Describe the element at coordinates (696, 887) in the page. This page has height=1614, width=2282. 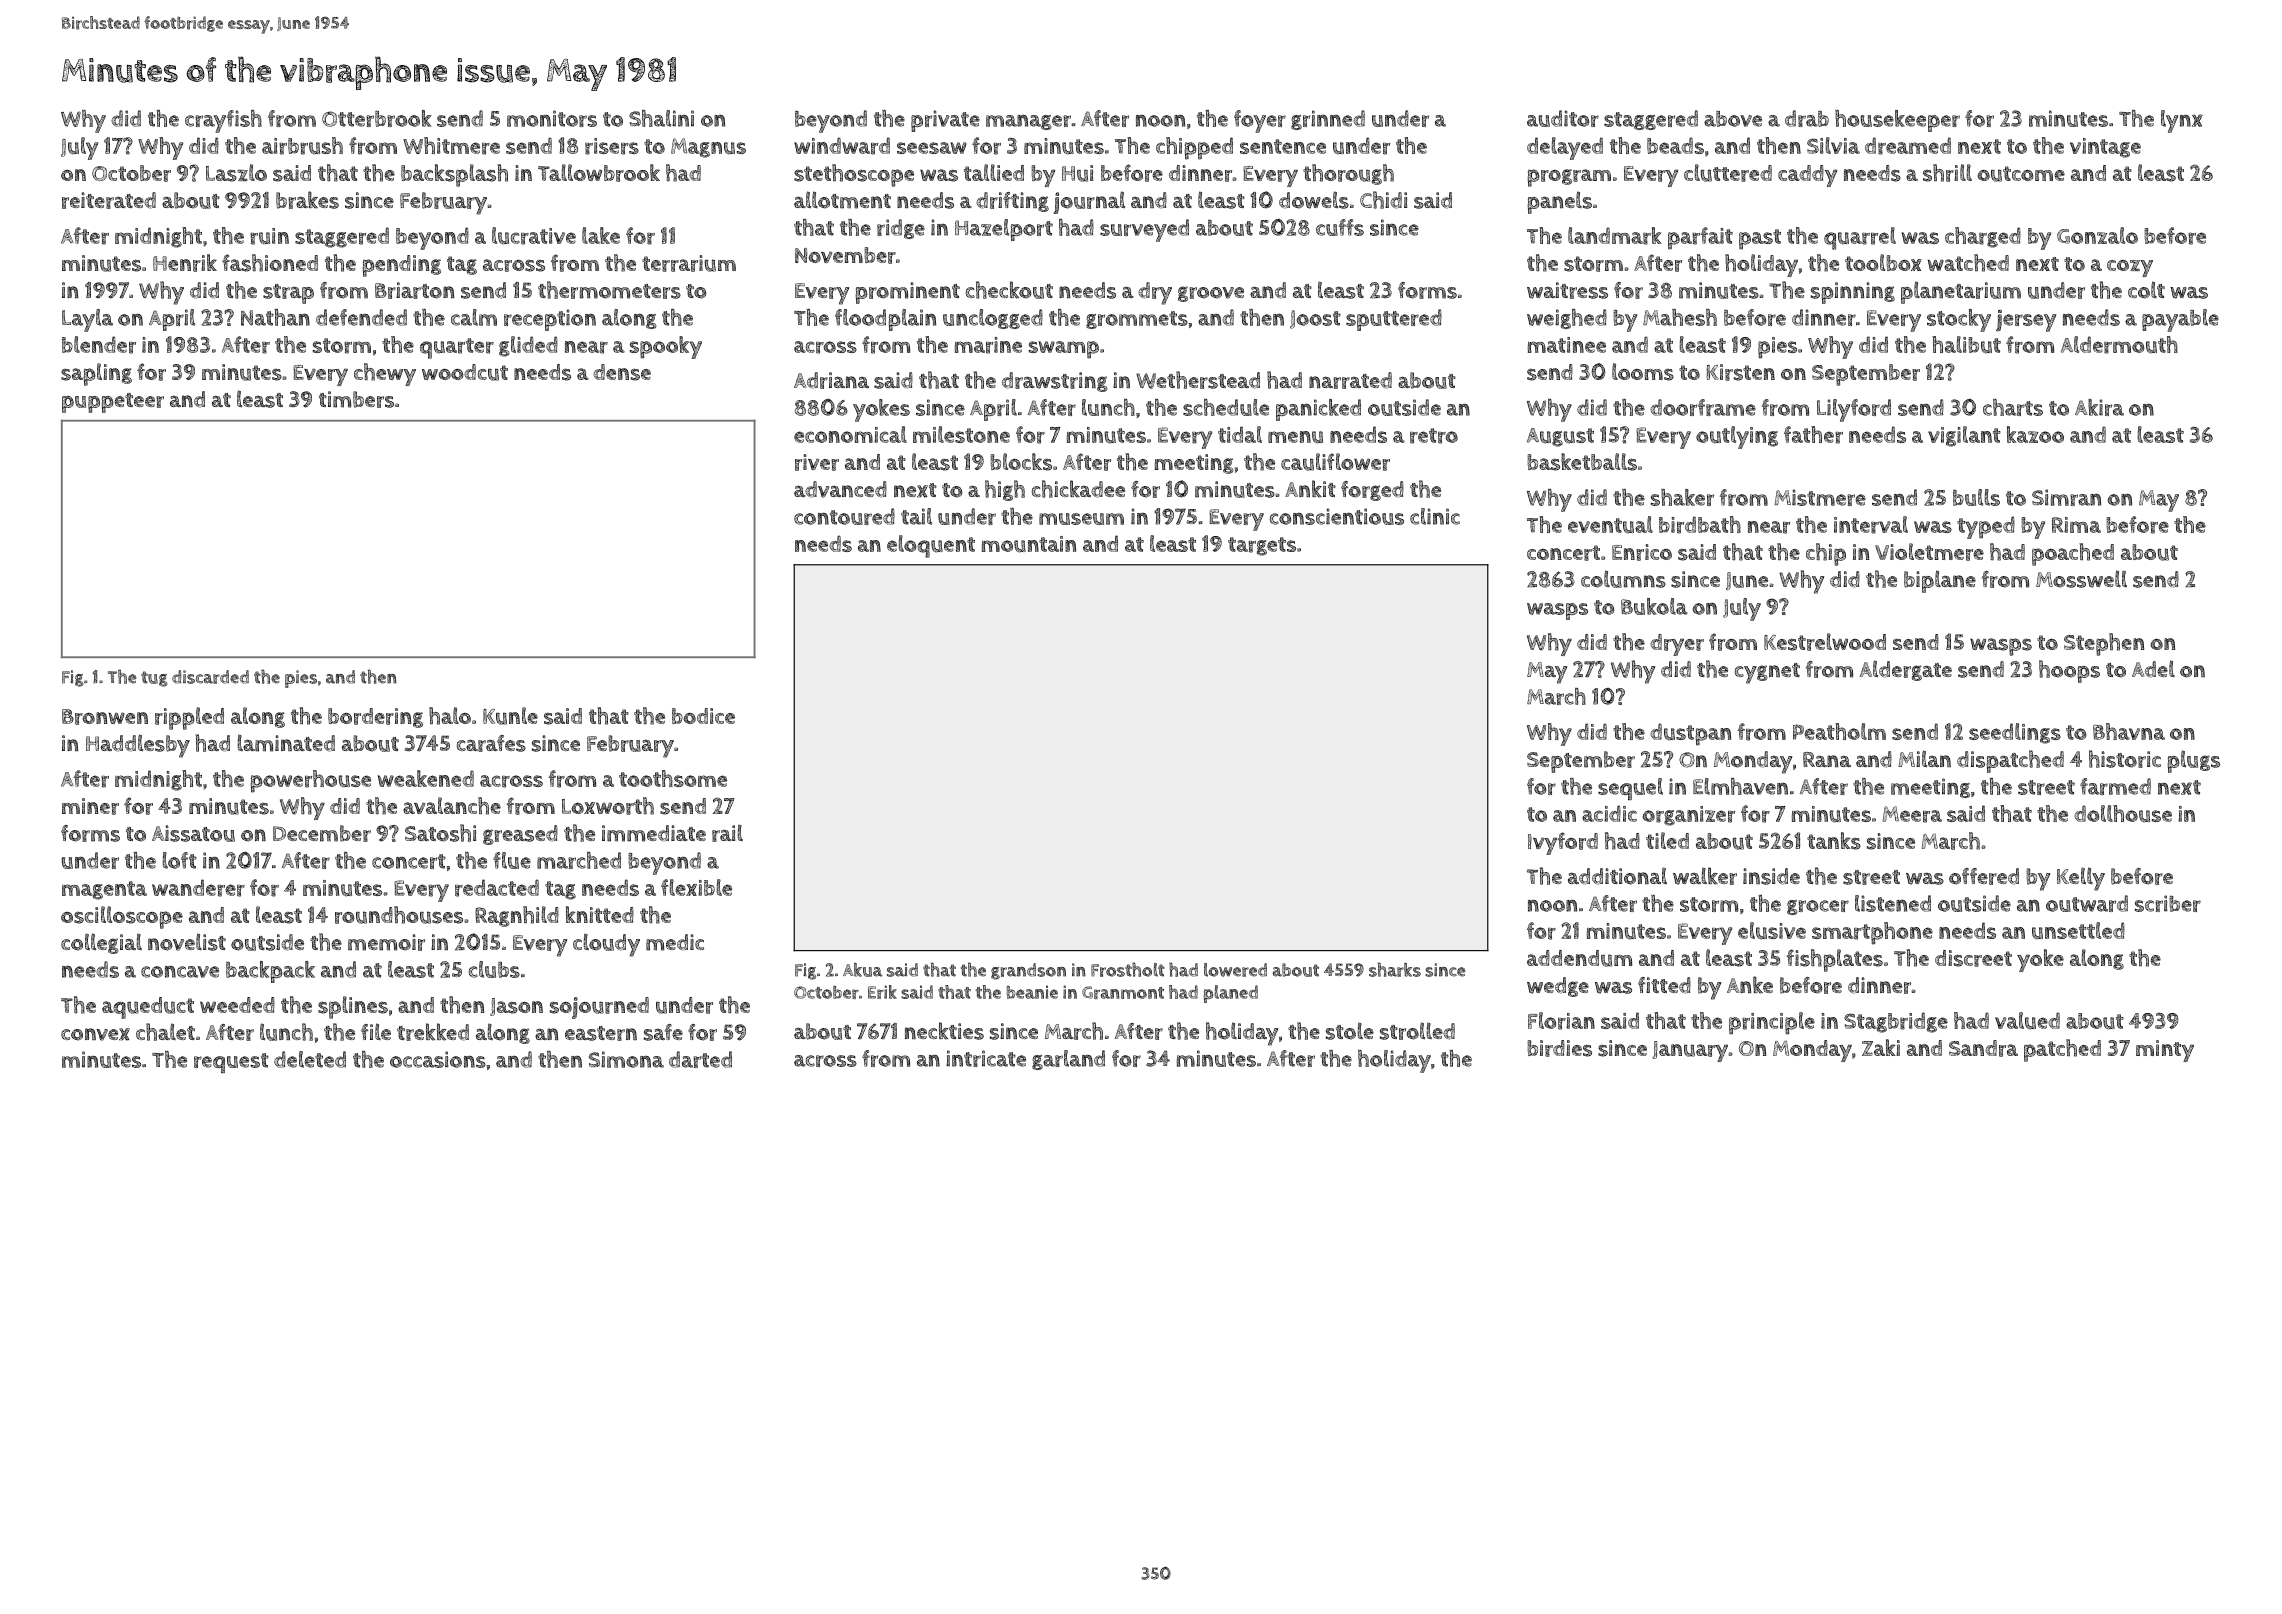
I see `flexible` at that location.
